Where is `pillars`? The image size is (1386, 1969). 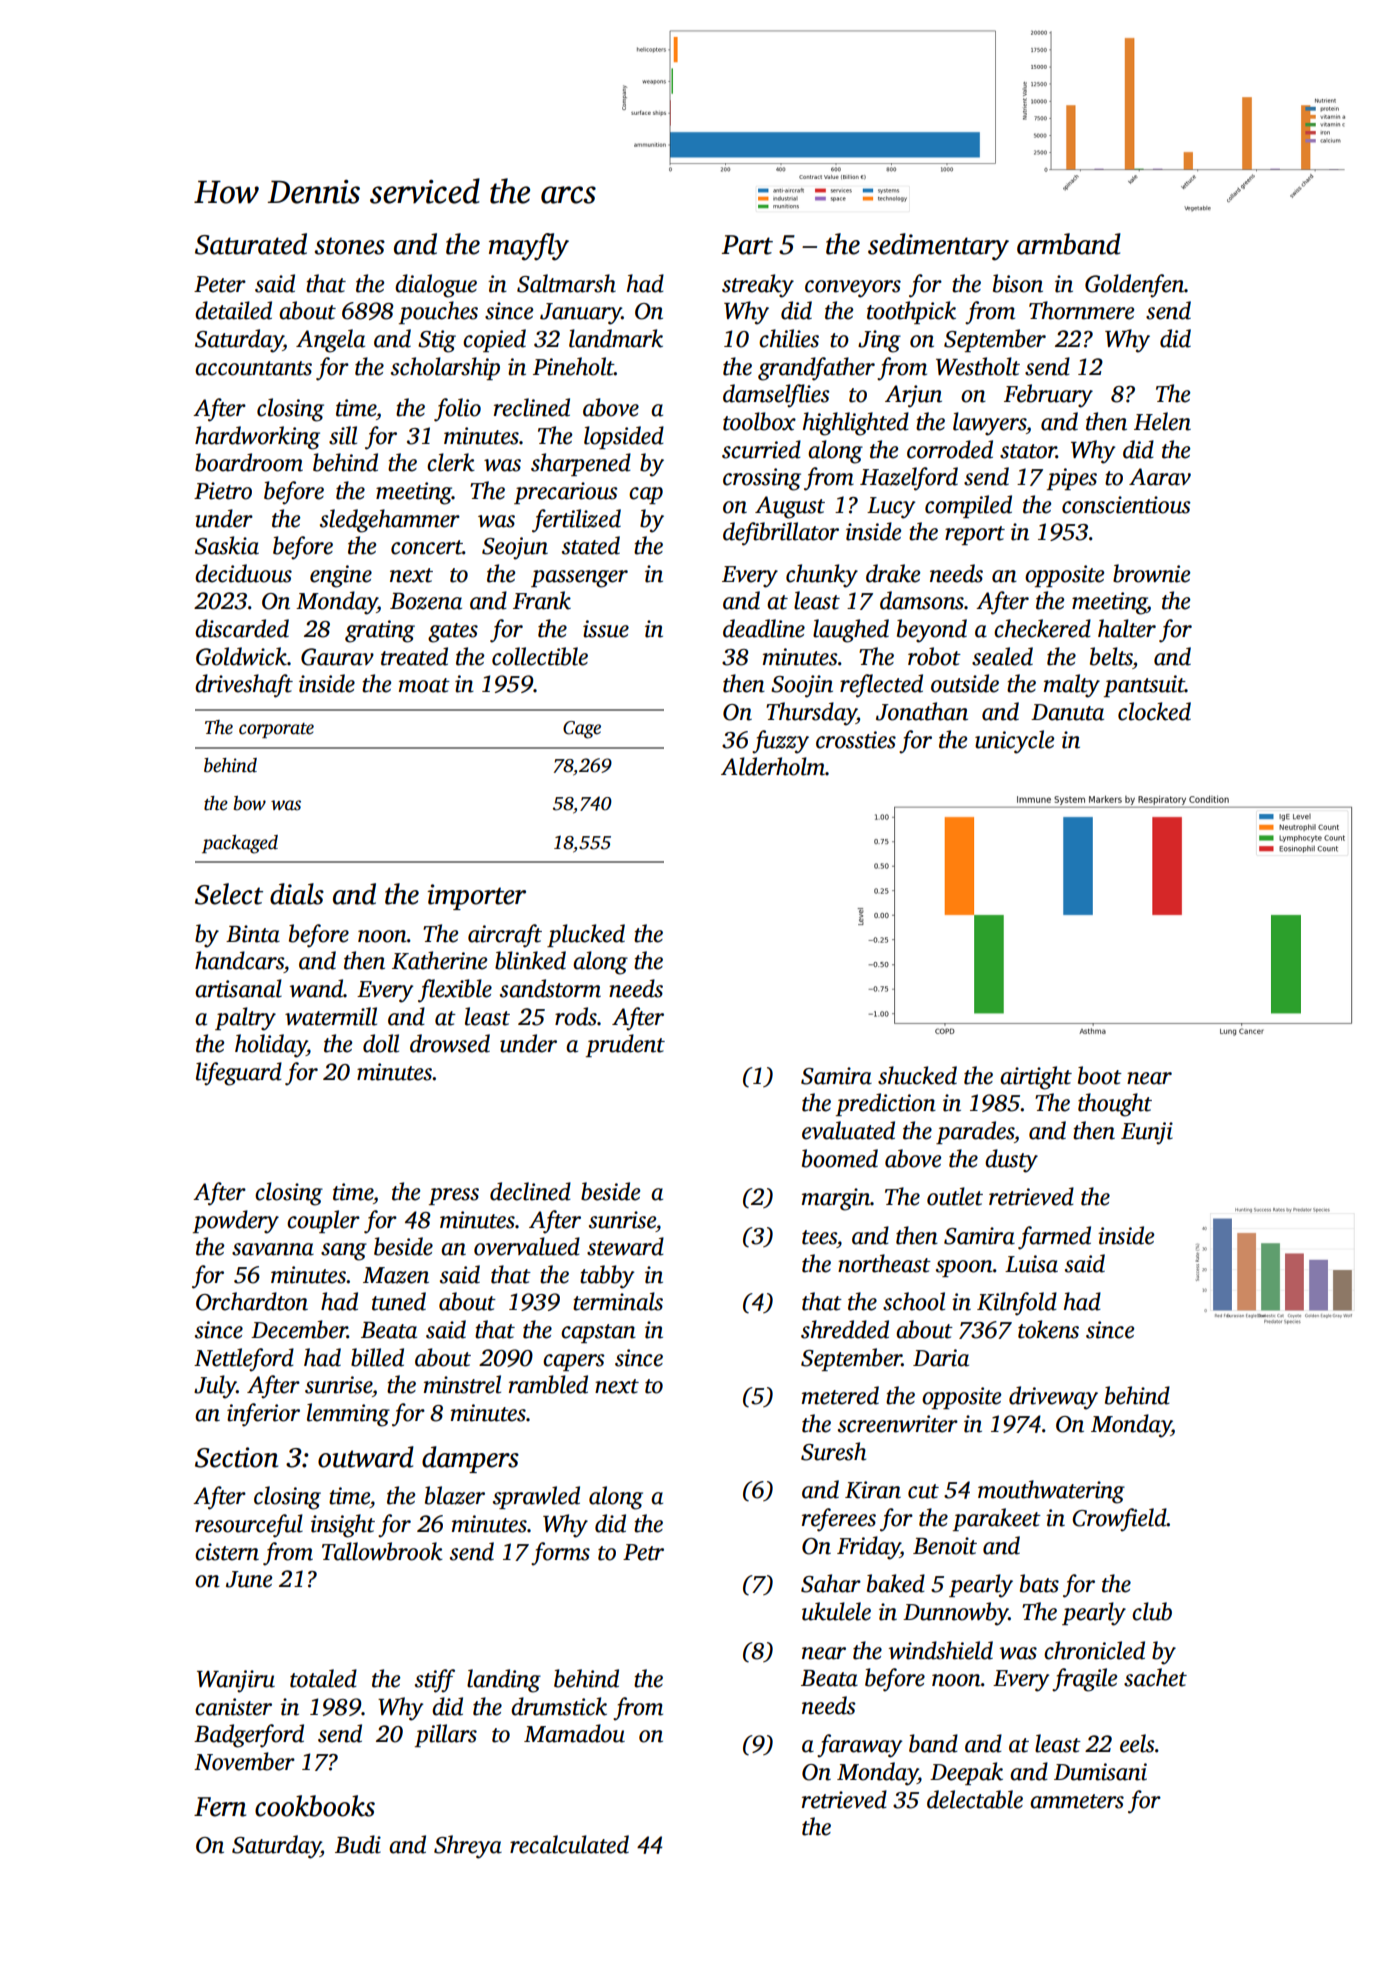 pillars is located at coordinates (446, 1735).
